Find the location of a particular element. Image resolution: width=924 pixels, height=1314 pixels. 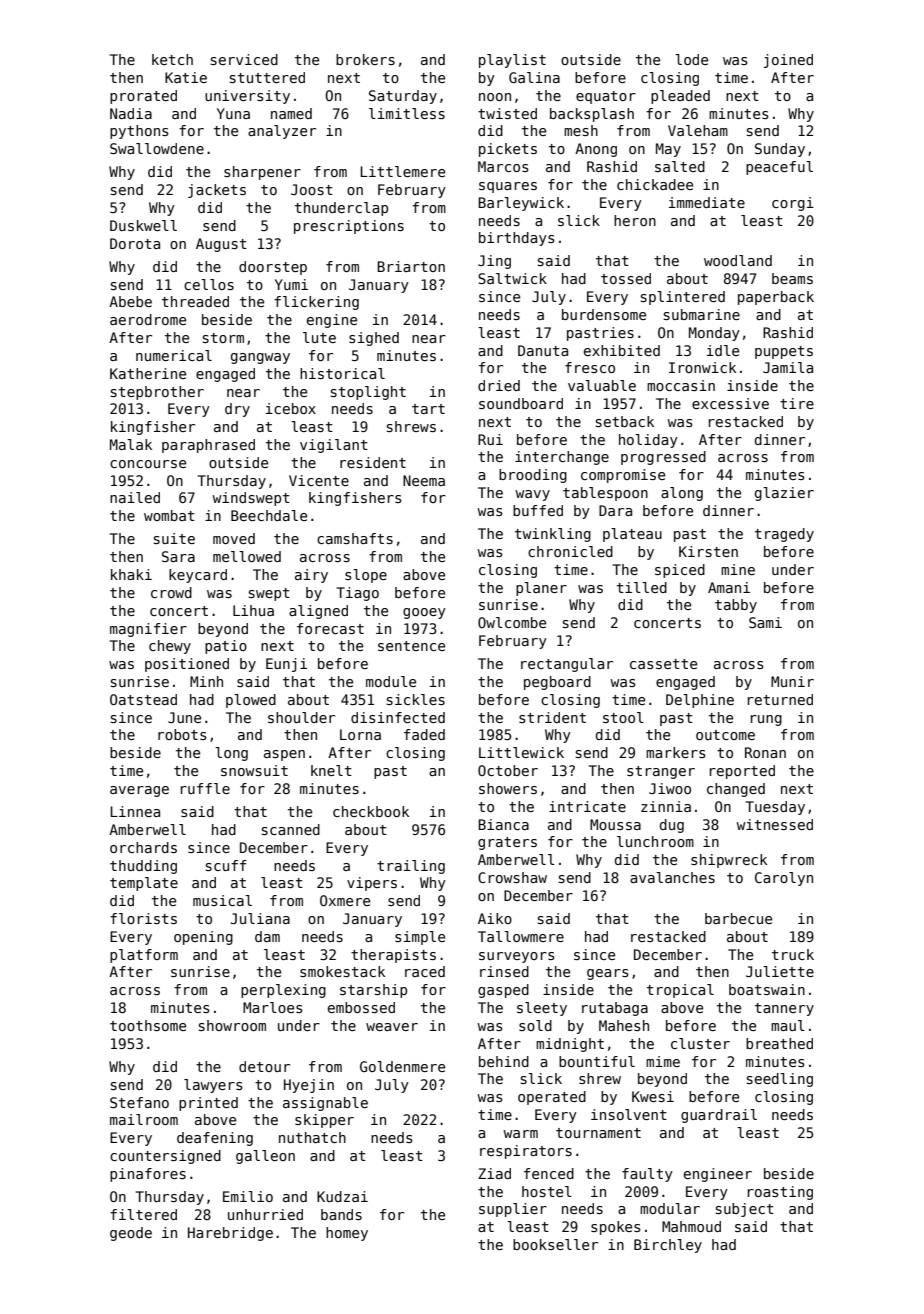

platform is located at coordinates (144, 956).
